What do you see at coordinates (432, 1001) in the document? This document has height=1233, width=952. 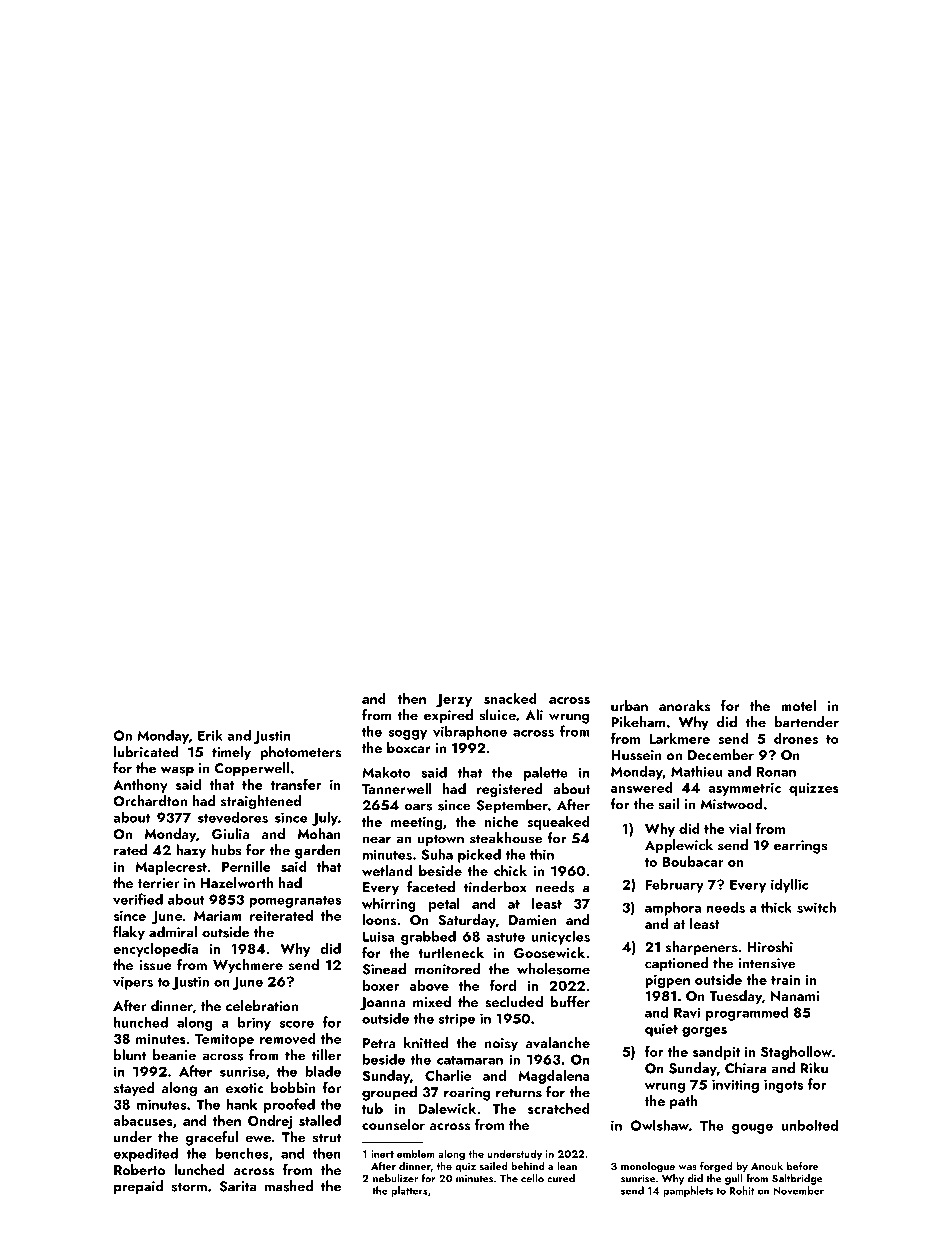 I see `mixed` at bounding box center [432, 1001].
